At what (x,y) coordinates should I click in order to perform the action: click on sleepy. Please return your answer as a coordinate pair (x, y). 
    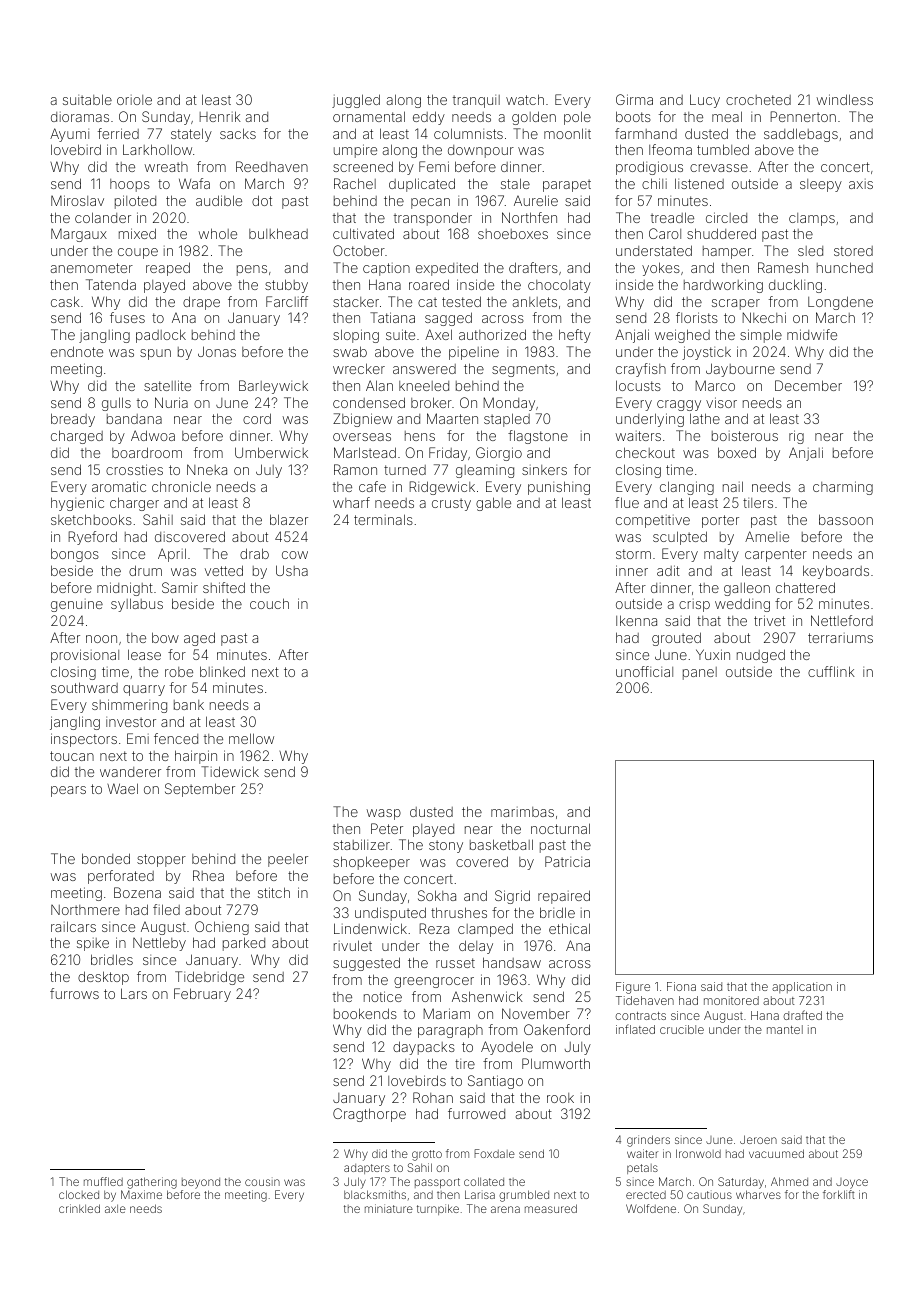
    Looking at the image, I should click on (821, 185).
